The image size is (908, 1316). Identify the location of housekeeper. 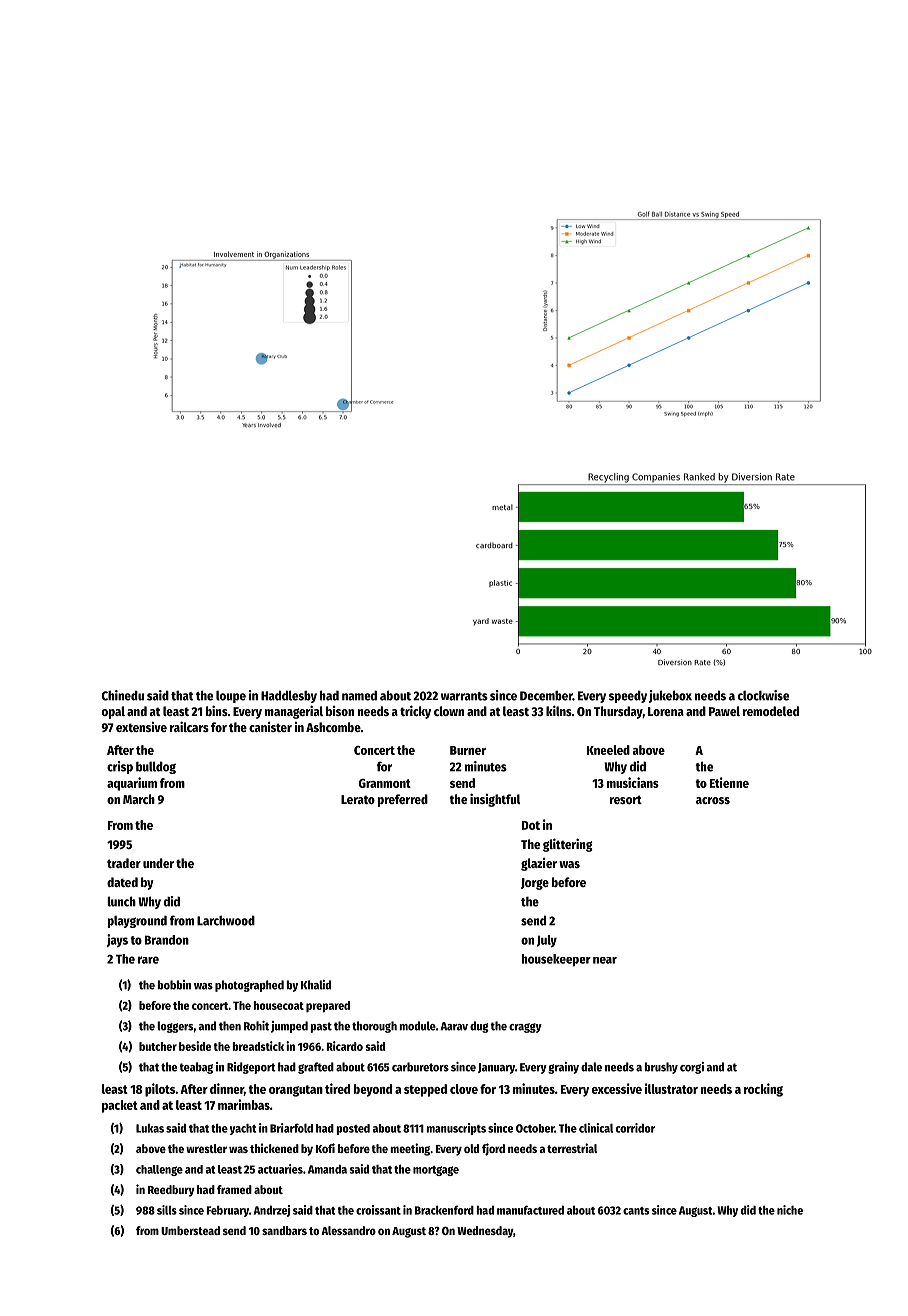
(556, 960).
